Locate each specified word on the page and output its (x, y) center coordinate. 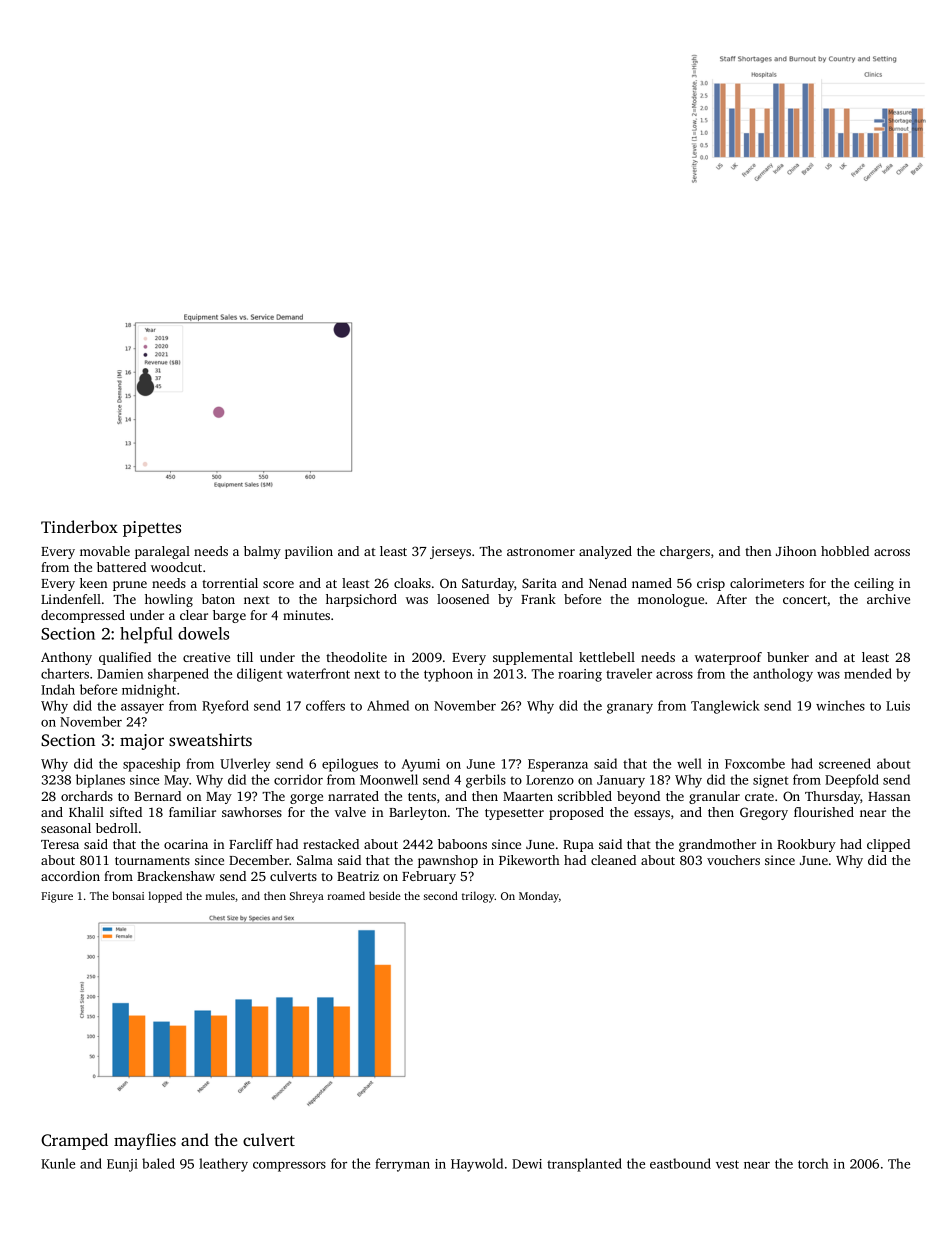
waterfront (318, 673)
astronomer (541, 552)
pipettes (152, 529)
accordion (70, 876)
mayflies (145, 1141)
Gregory (764, 813)
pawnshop (448, 861)
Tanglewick (725, 707)
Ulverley (245, 765)
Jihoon (796, 551)
